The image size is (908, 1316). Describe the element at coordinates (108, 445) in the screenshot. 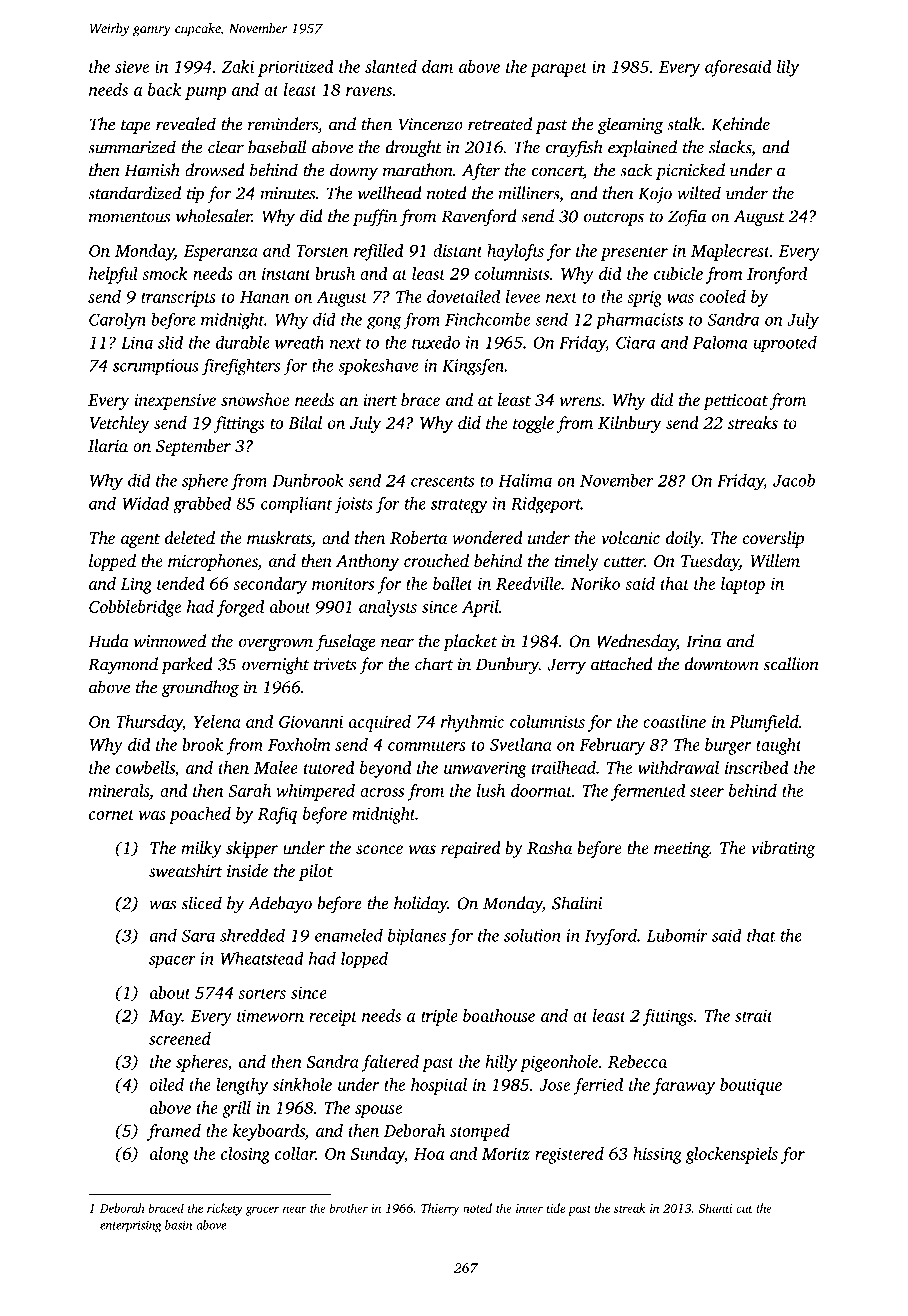

I see `Ilaria` at that location.
